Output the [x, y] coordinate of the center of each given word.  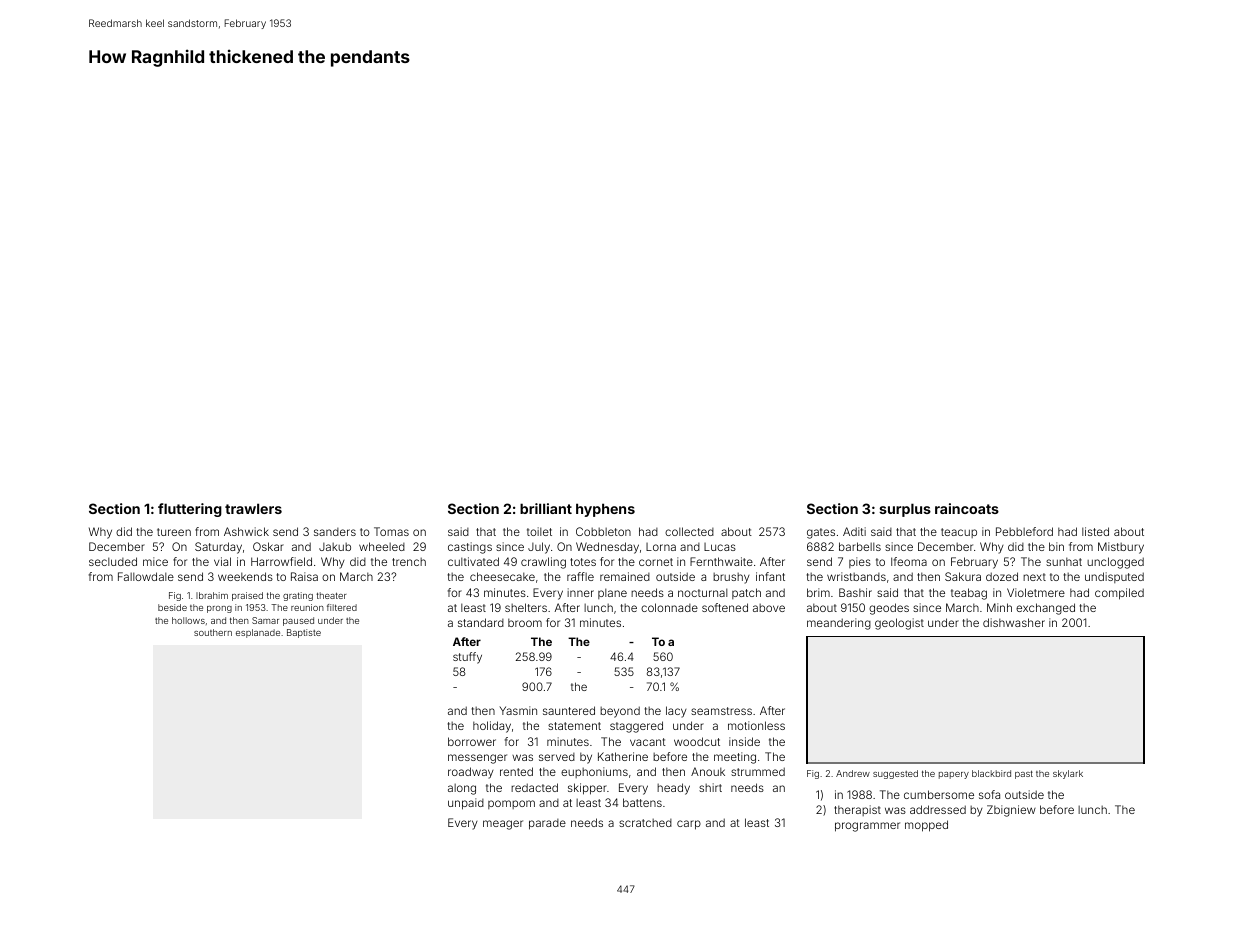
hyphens [605, 510]
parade [547, 824]
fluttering [190, 510]
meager [503, 825]
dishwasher [1014, 622]
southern [213, 632]
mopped [926, 826]
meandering [839, 624]
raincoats [967, 508]
